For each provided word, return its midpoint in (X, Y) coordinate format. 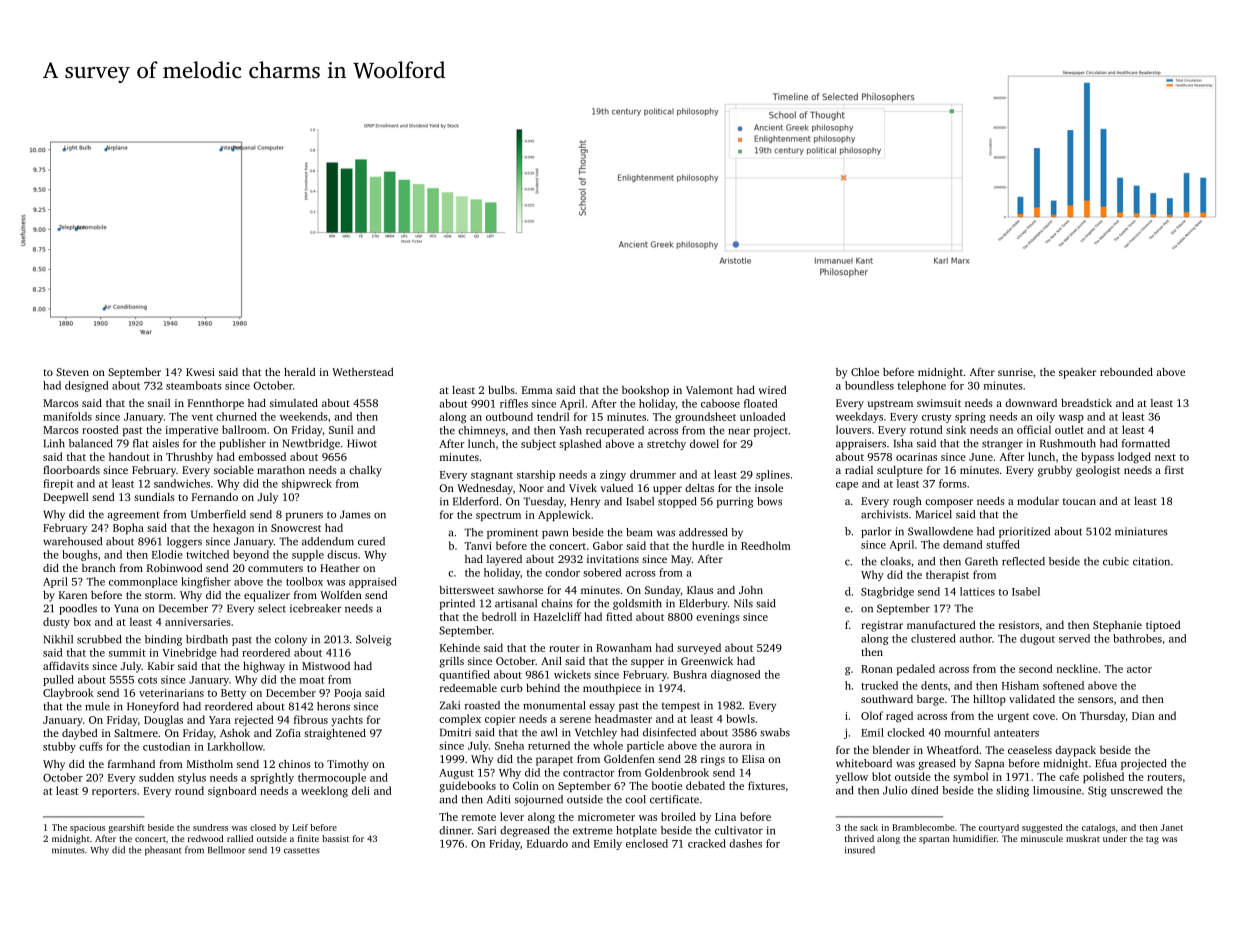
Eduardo (547, 843)
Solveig (374, 640)
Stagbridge (887, 592)
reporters (114, 792)
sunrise (1015, 372)
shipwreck (307, 484)
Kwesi (200, 372)
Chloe (865, 371)
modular (1038, 501)
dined (924, 790)
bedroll (499, 616)
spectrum (498, 516)
